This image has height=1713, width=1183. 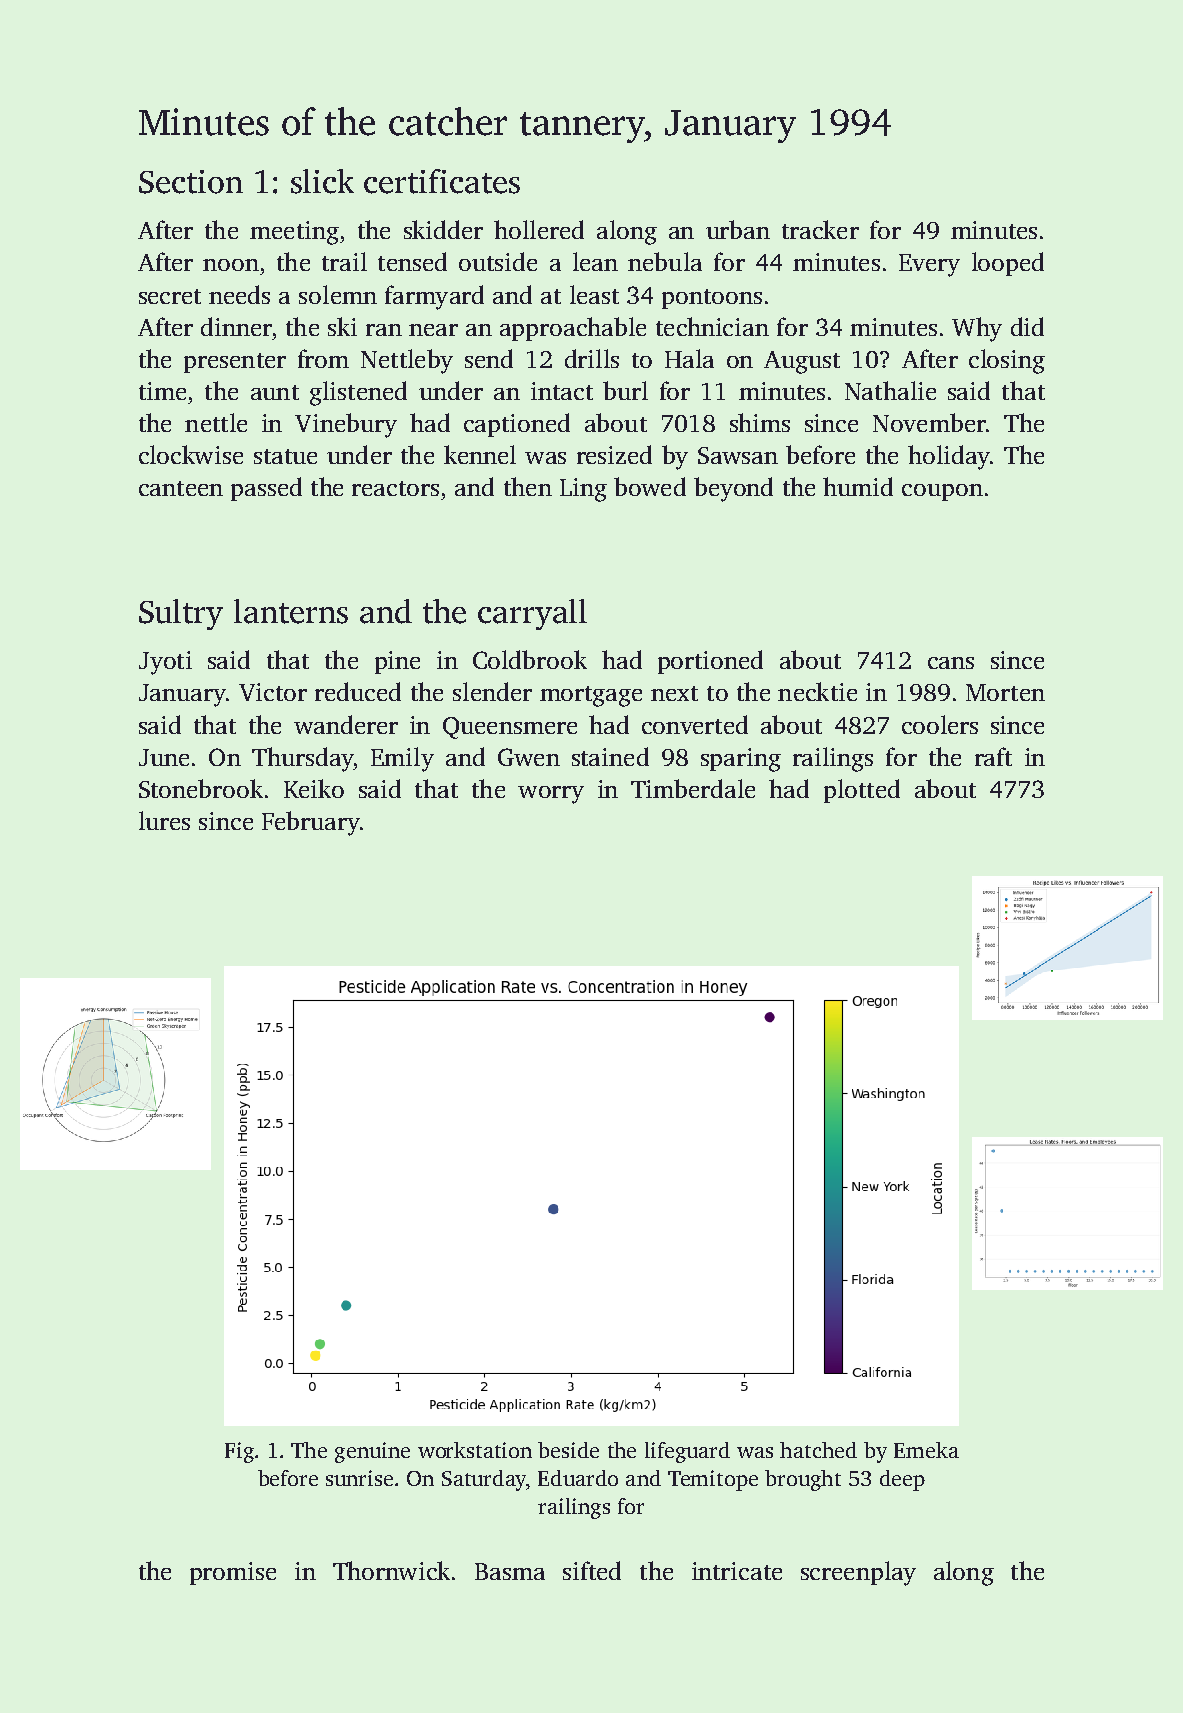 What do you see at coordinates (239, 294) in the image?
I see `needs` at bounding box center [239, 294].
